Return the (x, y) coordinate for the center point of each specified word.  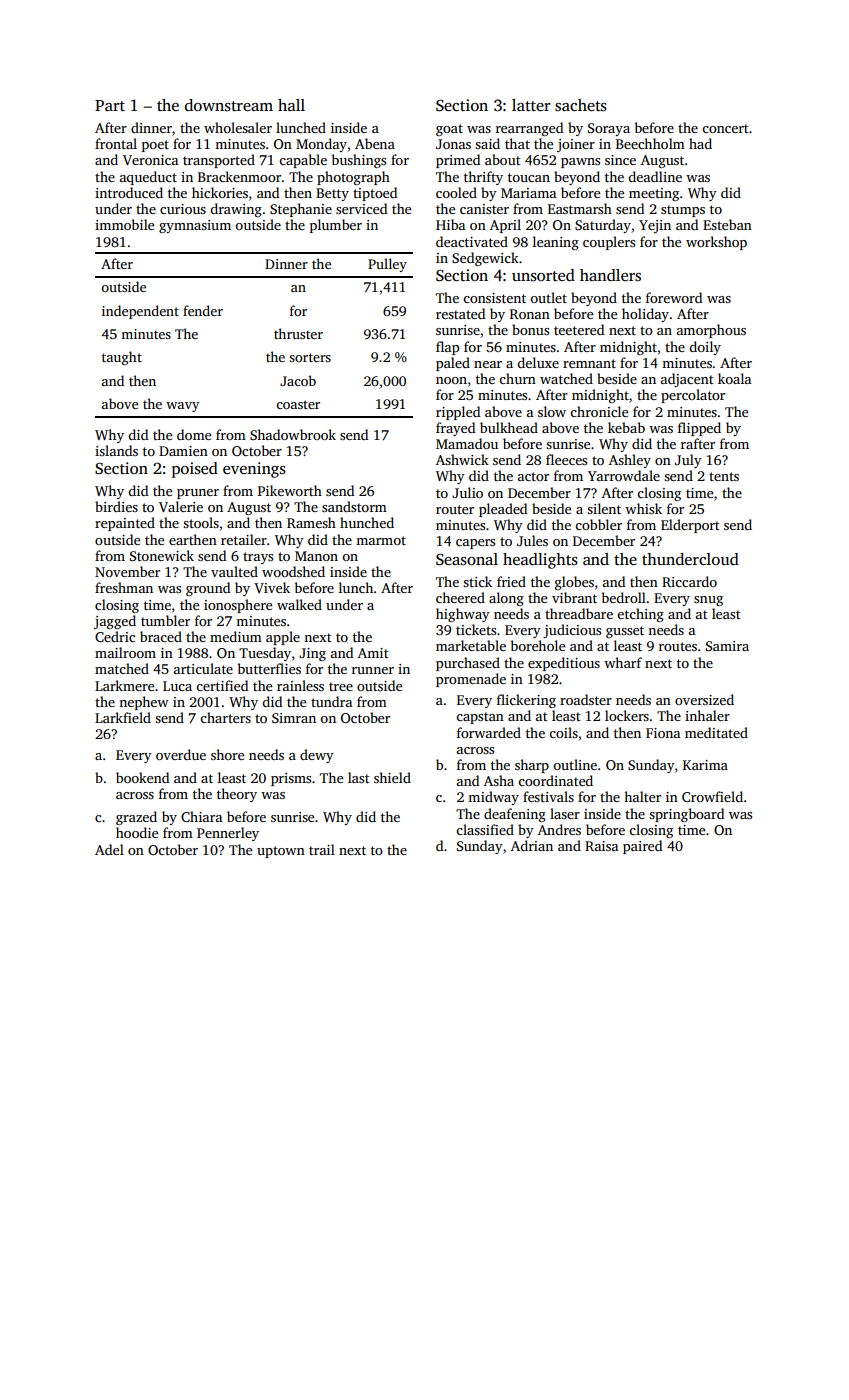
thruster (298, 333)
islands (116, 450)
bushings (359, 161)
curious (183, 209)
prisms (291, 779)
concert (725, 128)
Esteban (727, 224)
